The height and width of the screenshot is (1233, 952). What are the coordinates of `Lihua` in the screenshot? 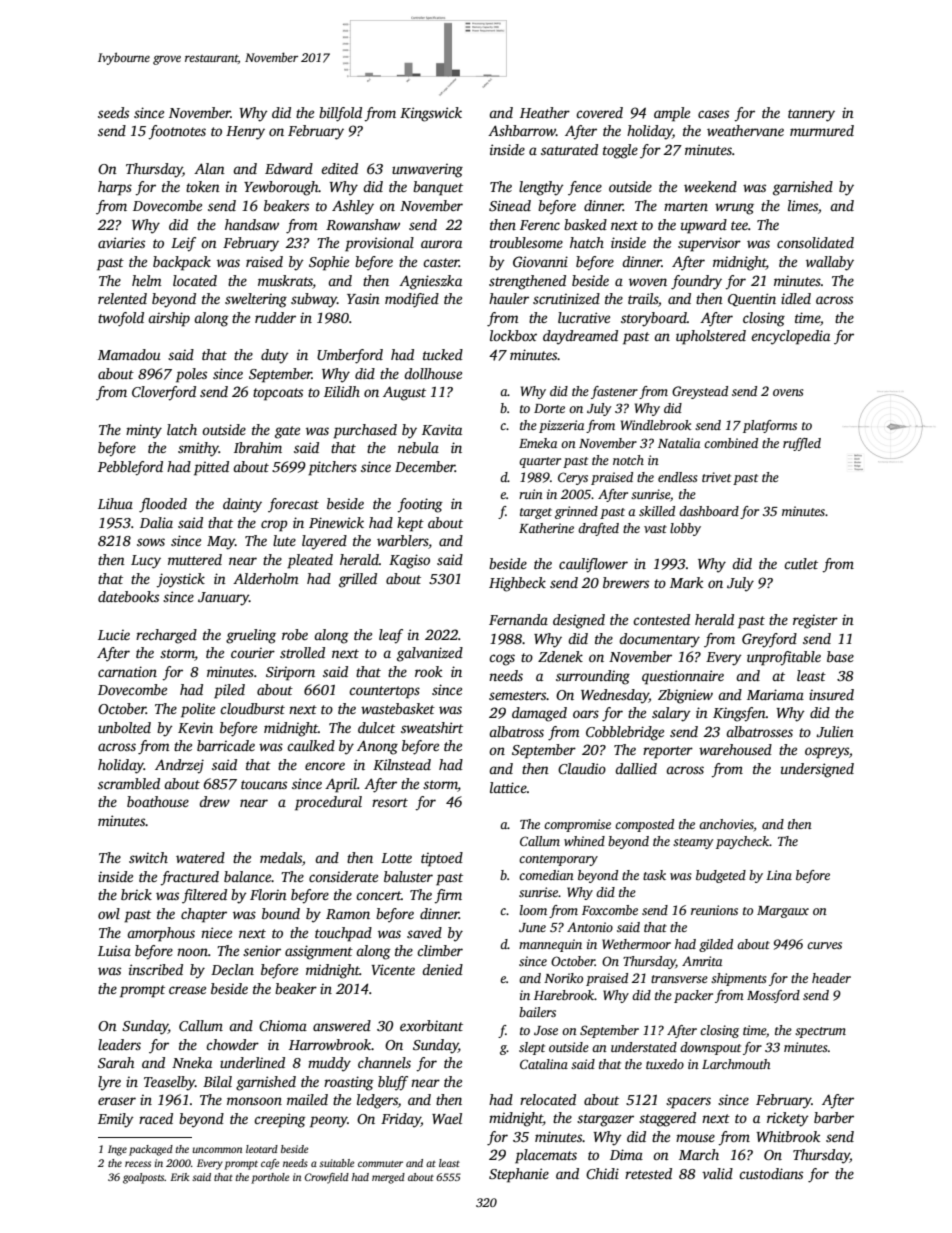 It's located at (115, 503).
